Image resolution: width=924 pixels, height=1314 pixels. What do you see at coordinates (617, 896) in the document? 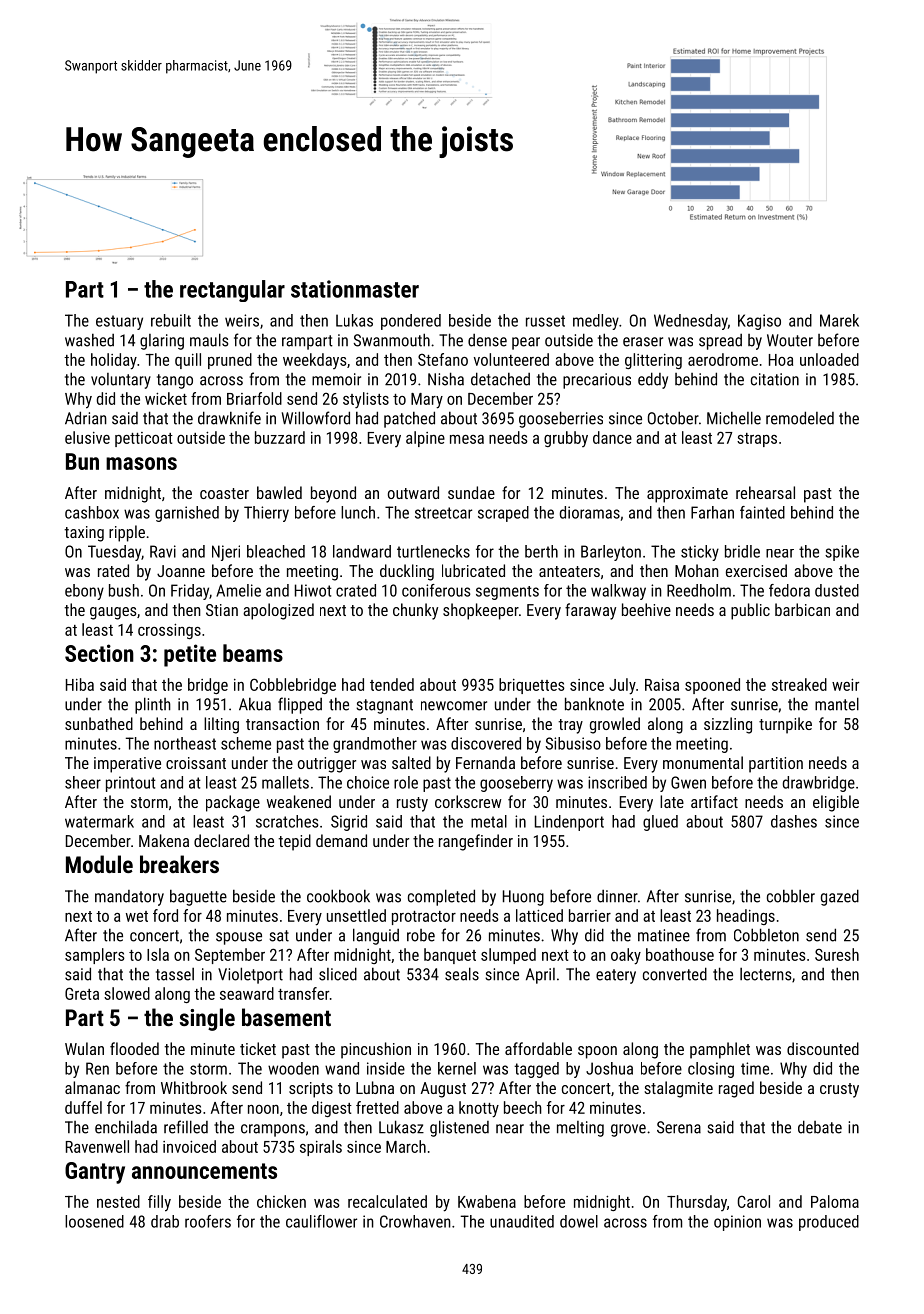
I see `dinner` at bounding box center [617, 896].
